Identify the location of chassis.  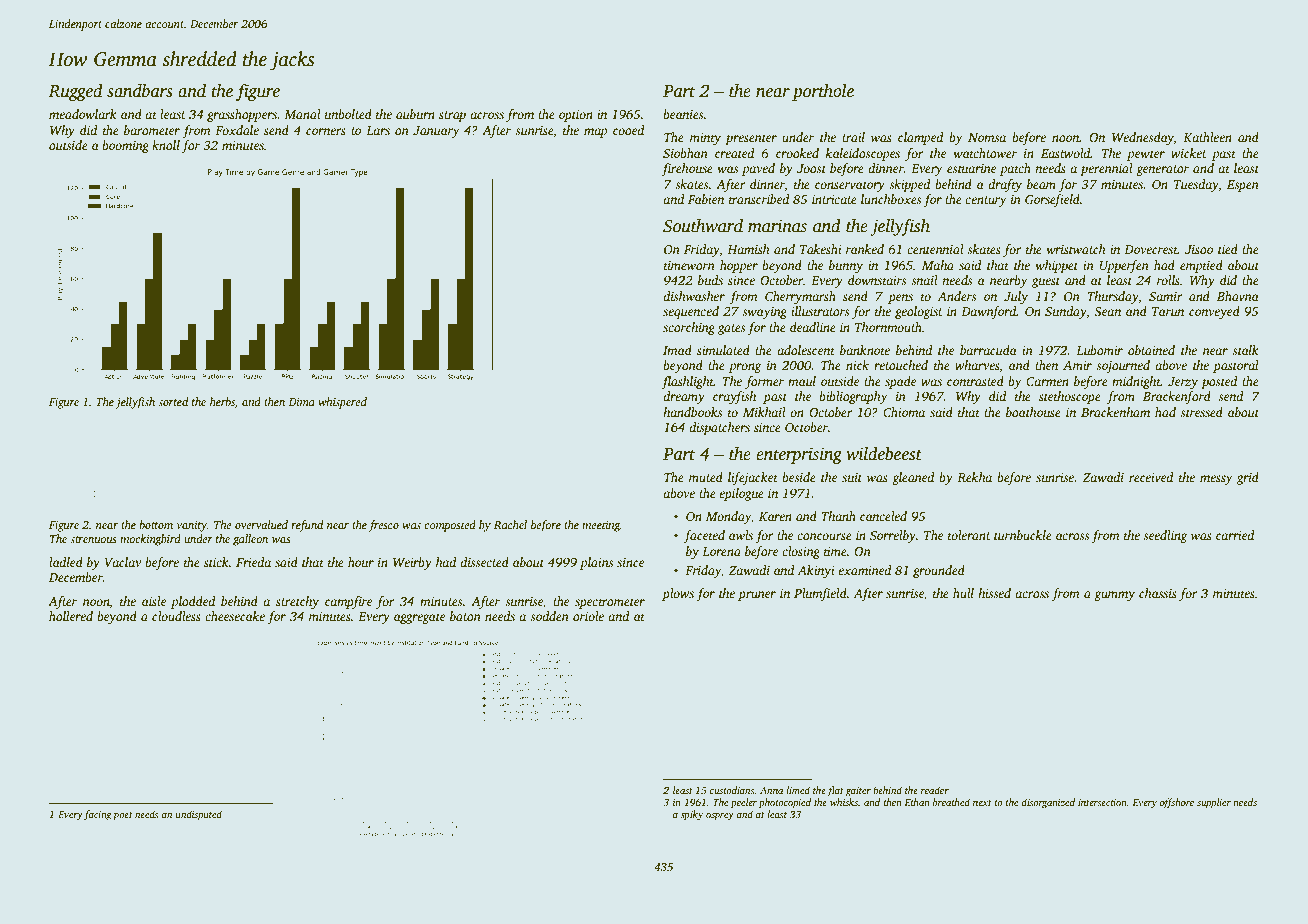
(1158, 593).
